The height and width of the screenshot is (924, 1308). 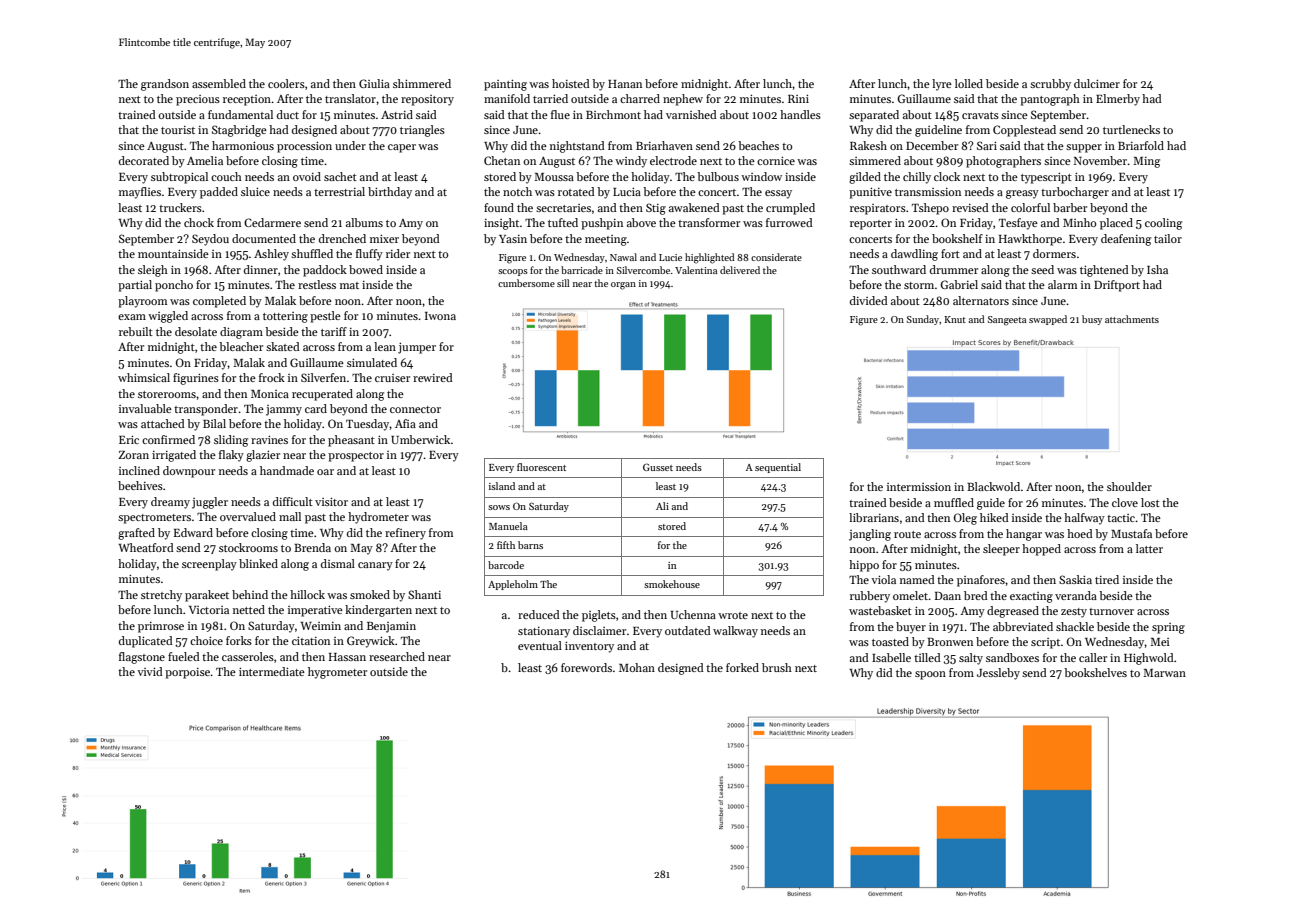 What do you see at coordinates (193, 532) in the screenshot?
I see `Edward` at bounding box center [193, 532].
